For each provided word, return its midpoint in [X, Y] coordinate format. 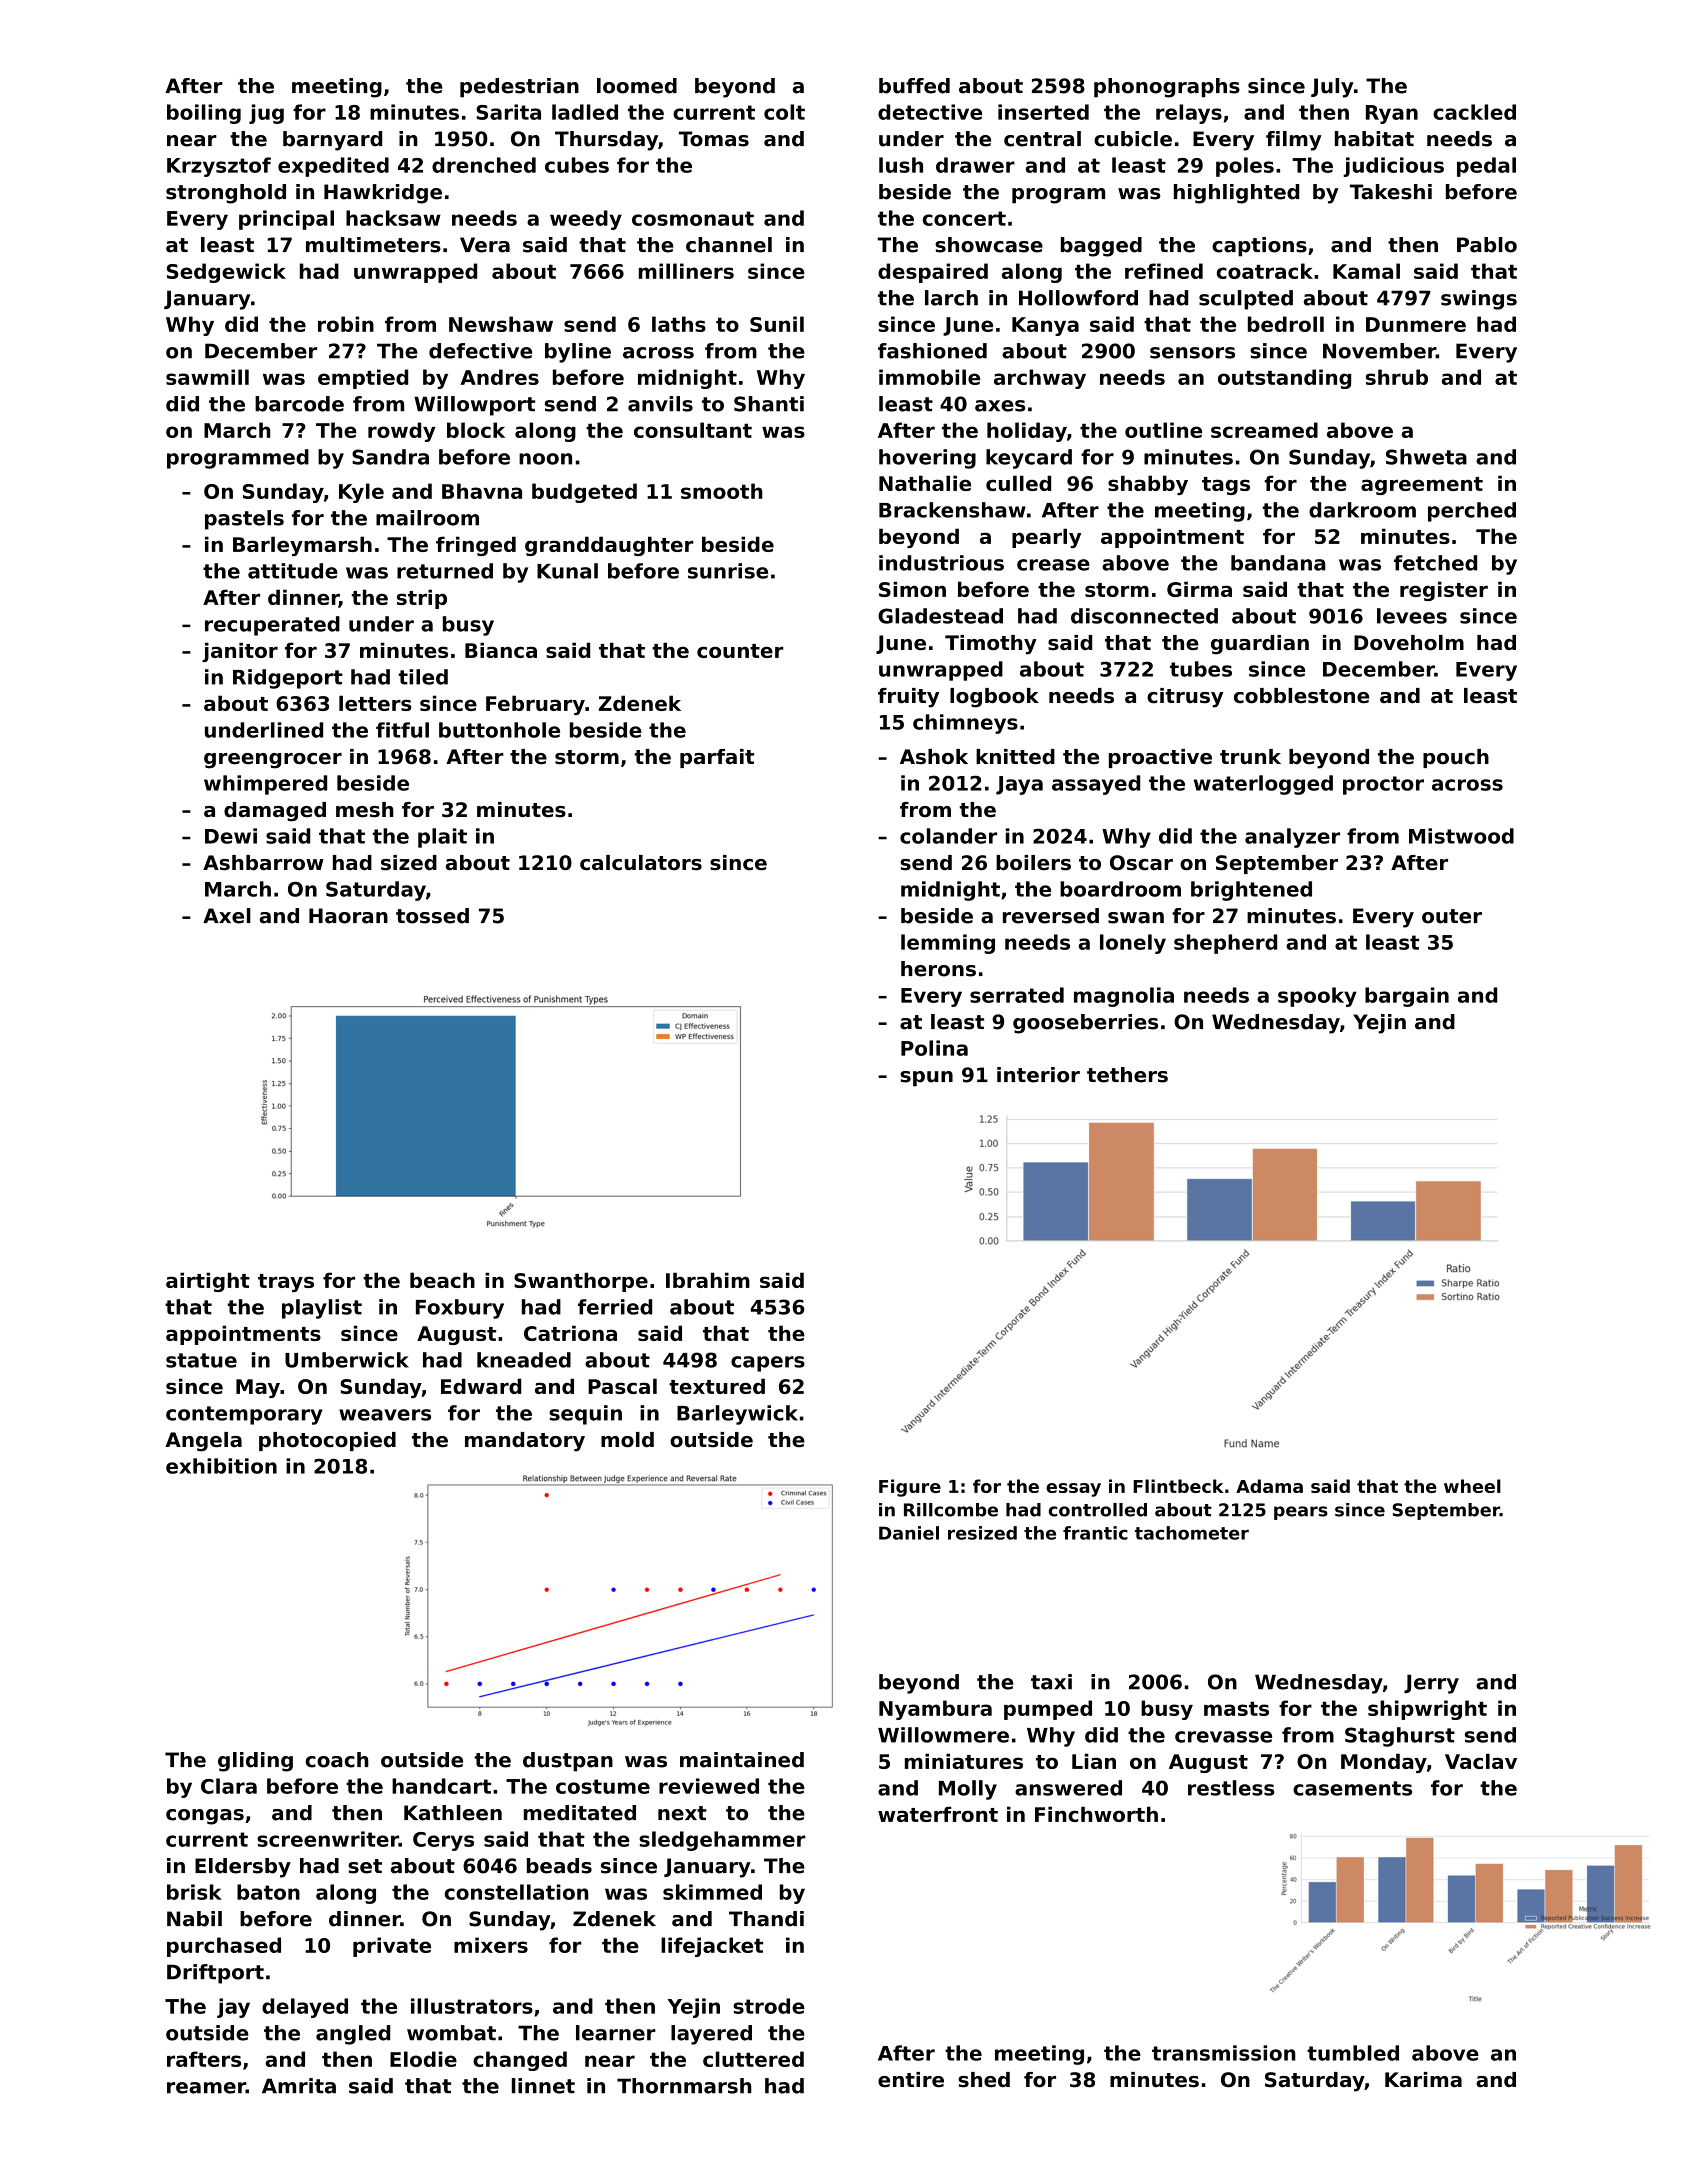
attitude [293, 571]
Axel [227, 916]
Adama [1269, 1486]
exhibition [221, 1466]
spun [926, 1079]
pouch [1456, 758]
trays [286, 1283]
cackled [1474, 112]
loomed [637, 86]
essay [1073, 1490]
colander [948, 836]
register [1444, 591]
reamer [206, 2088]
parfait [717, 758]
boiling [204, 114]
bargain [1407, 997]
